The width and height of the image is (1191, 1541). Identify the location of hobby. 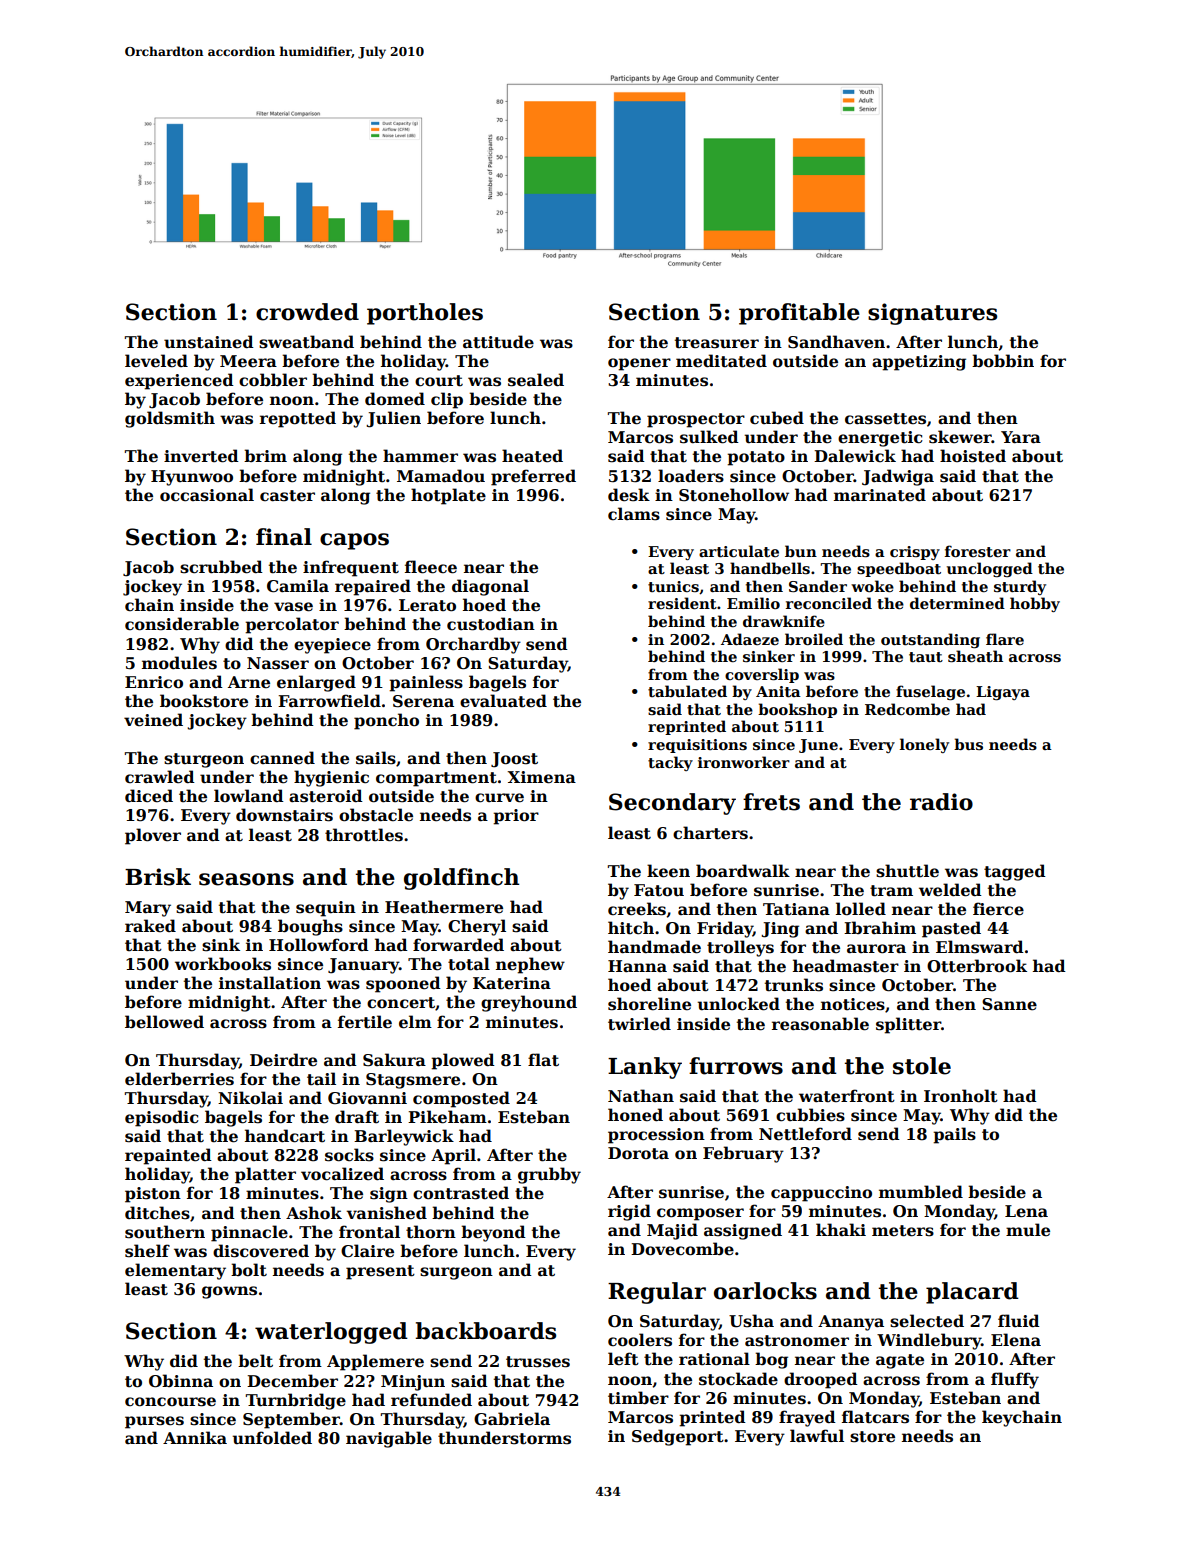
(1035, 604).
